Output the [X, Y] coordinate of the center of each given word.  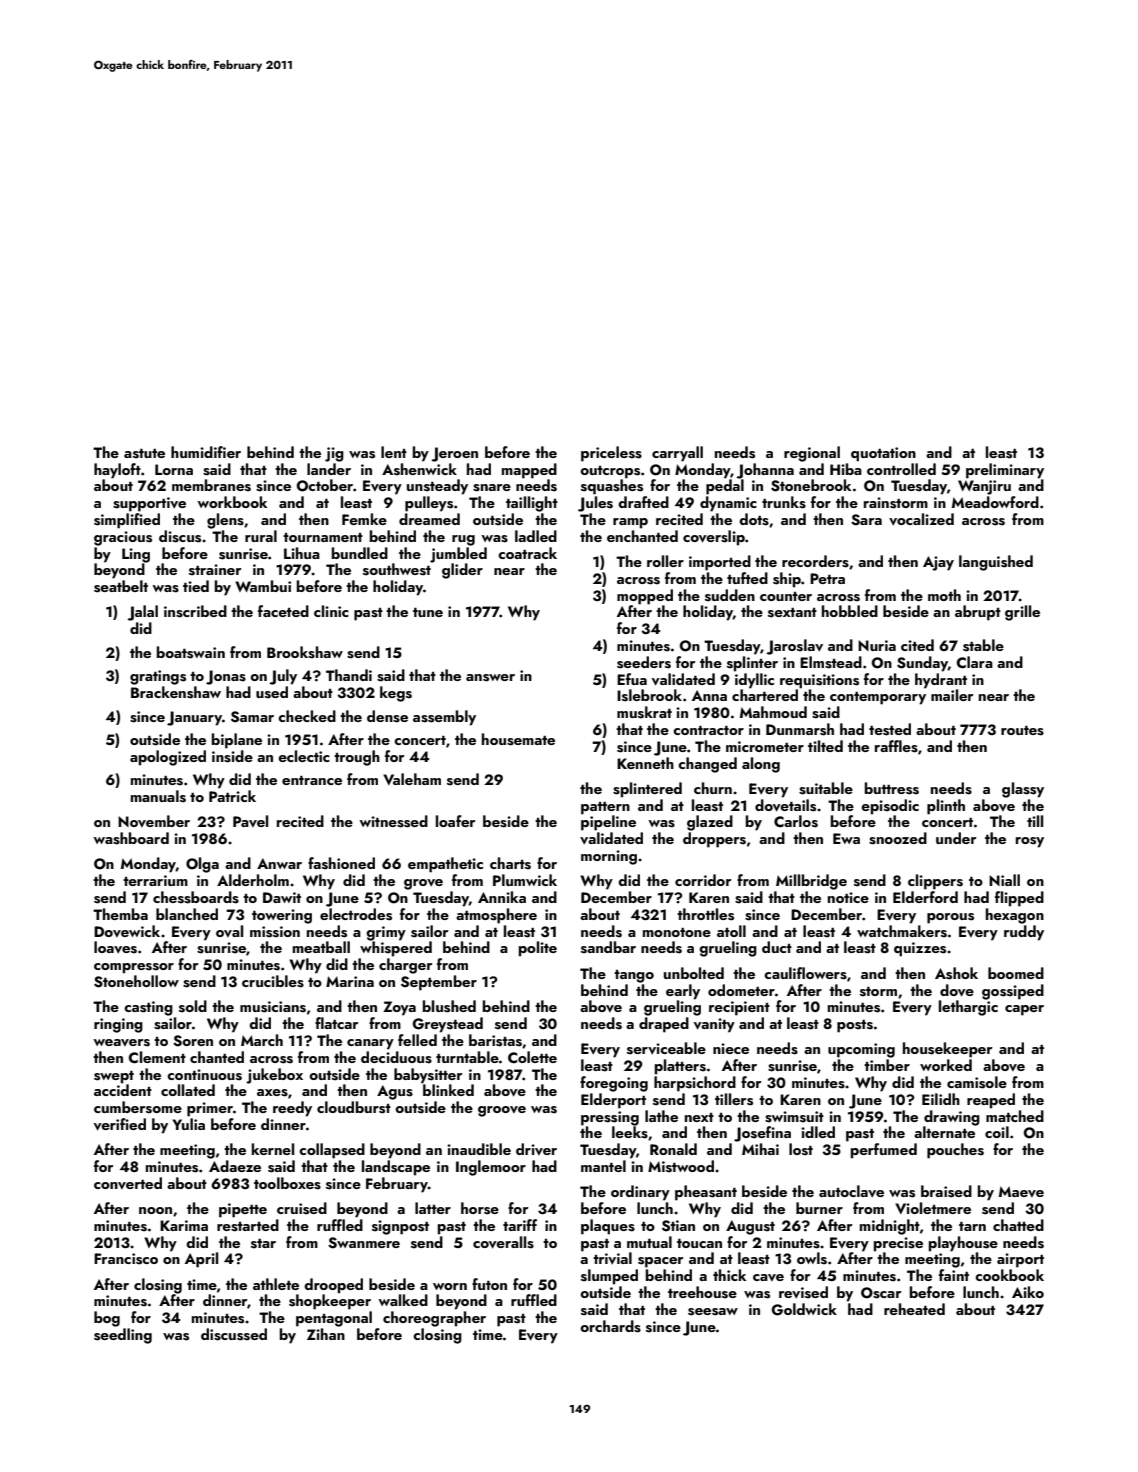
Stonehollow [136, 981]
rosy [1030, 842]
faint [954, 1275]
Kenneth [645, 763]
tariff [520, 1225]
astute [144, 454]
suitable [826, 788]
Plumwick [525, 880]
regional [812, 454]
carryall [677, 454]
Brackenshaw [176, 692]
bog [107, 1319]
